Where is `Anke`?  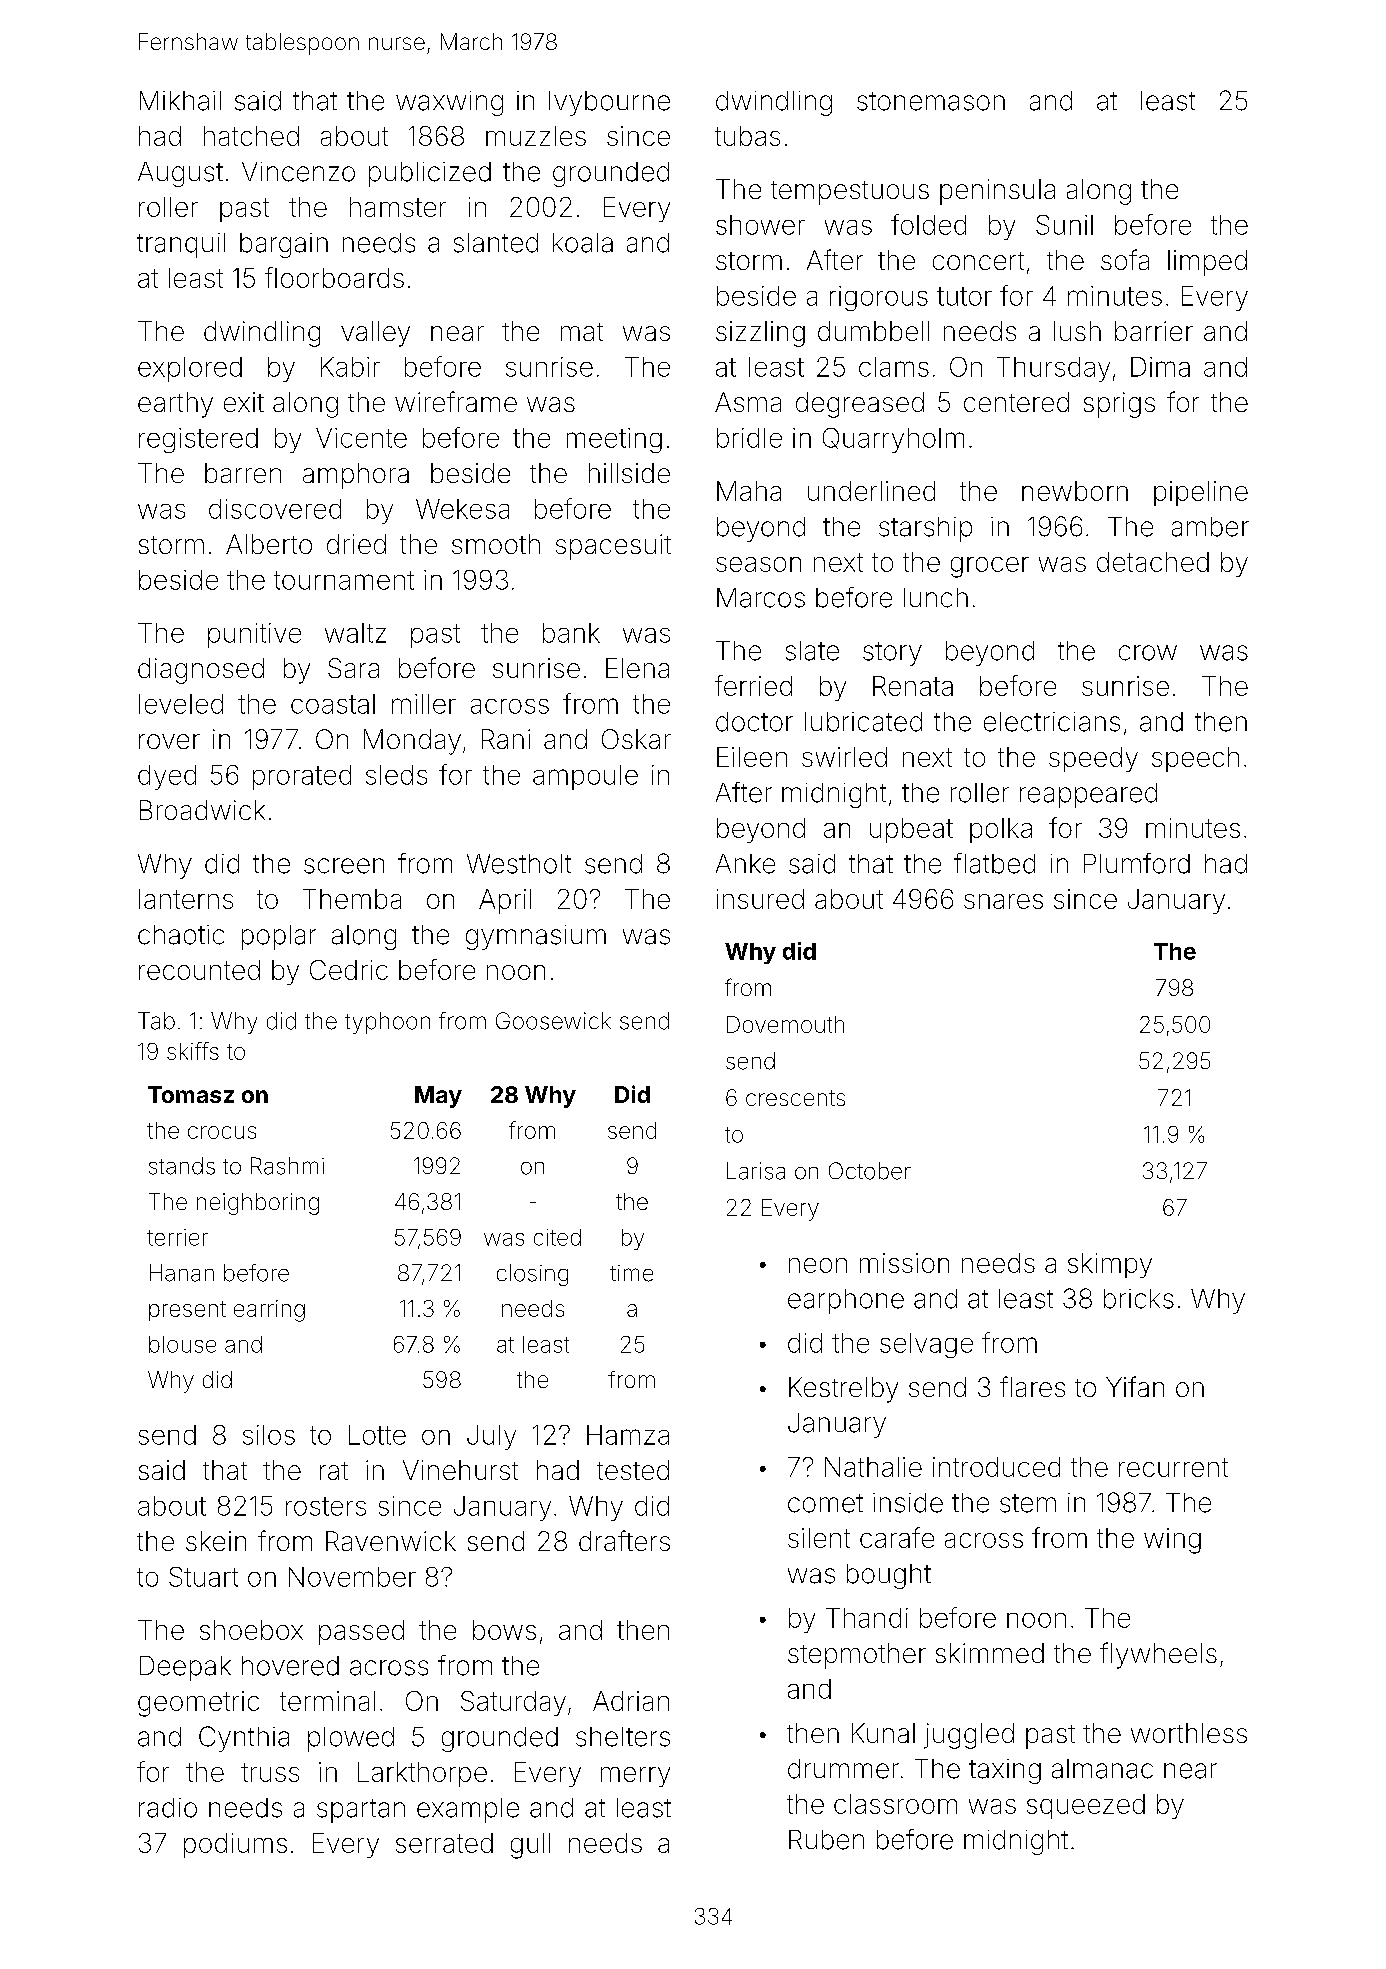
Anke is located at coordinates (745, 864).
